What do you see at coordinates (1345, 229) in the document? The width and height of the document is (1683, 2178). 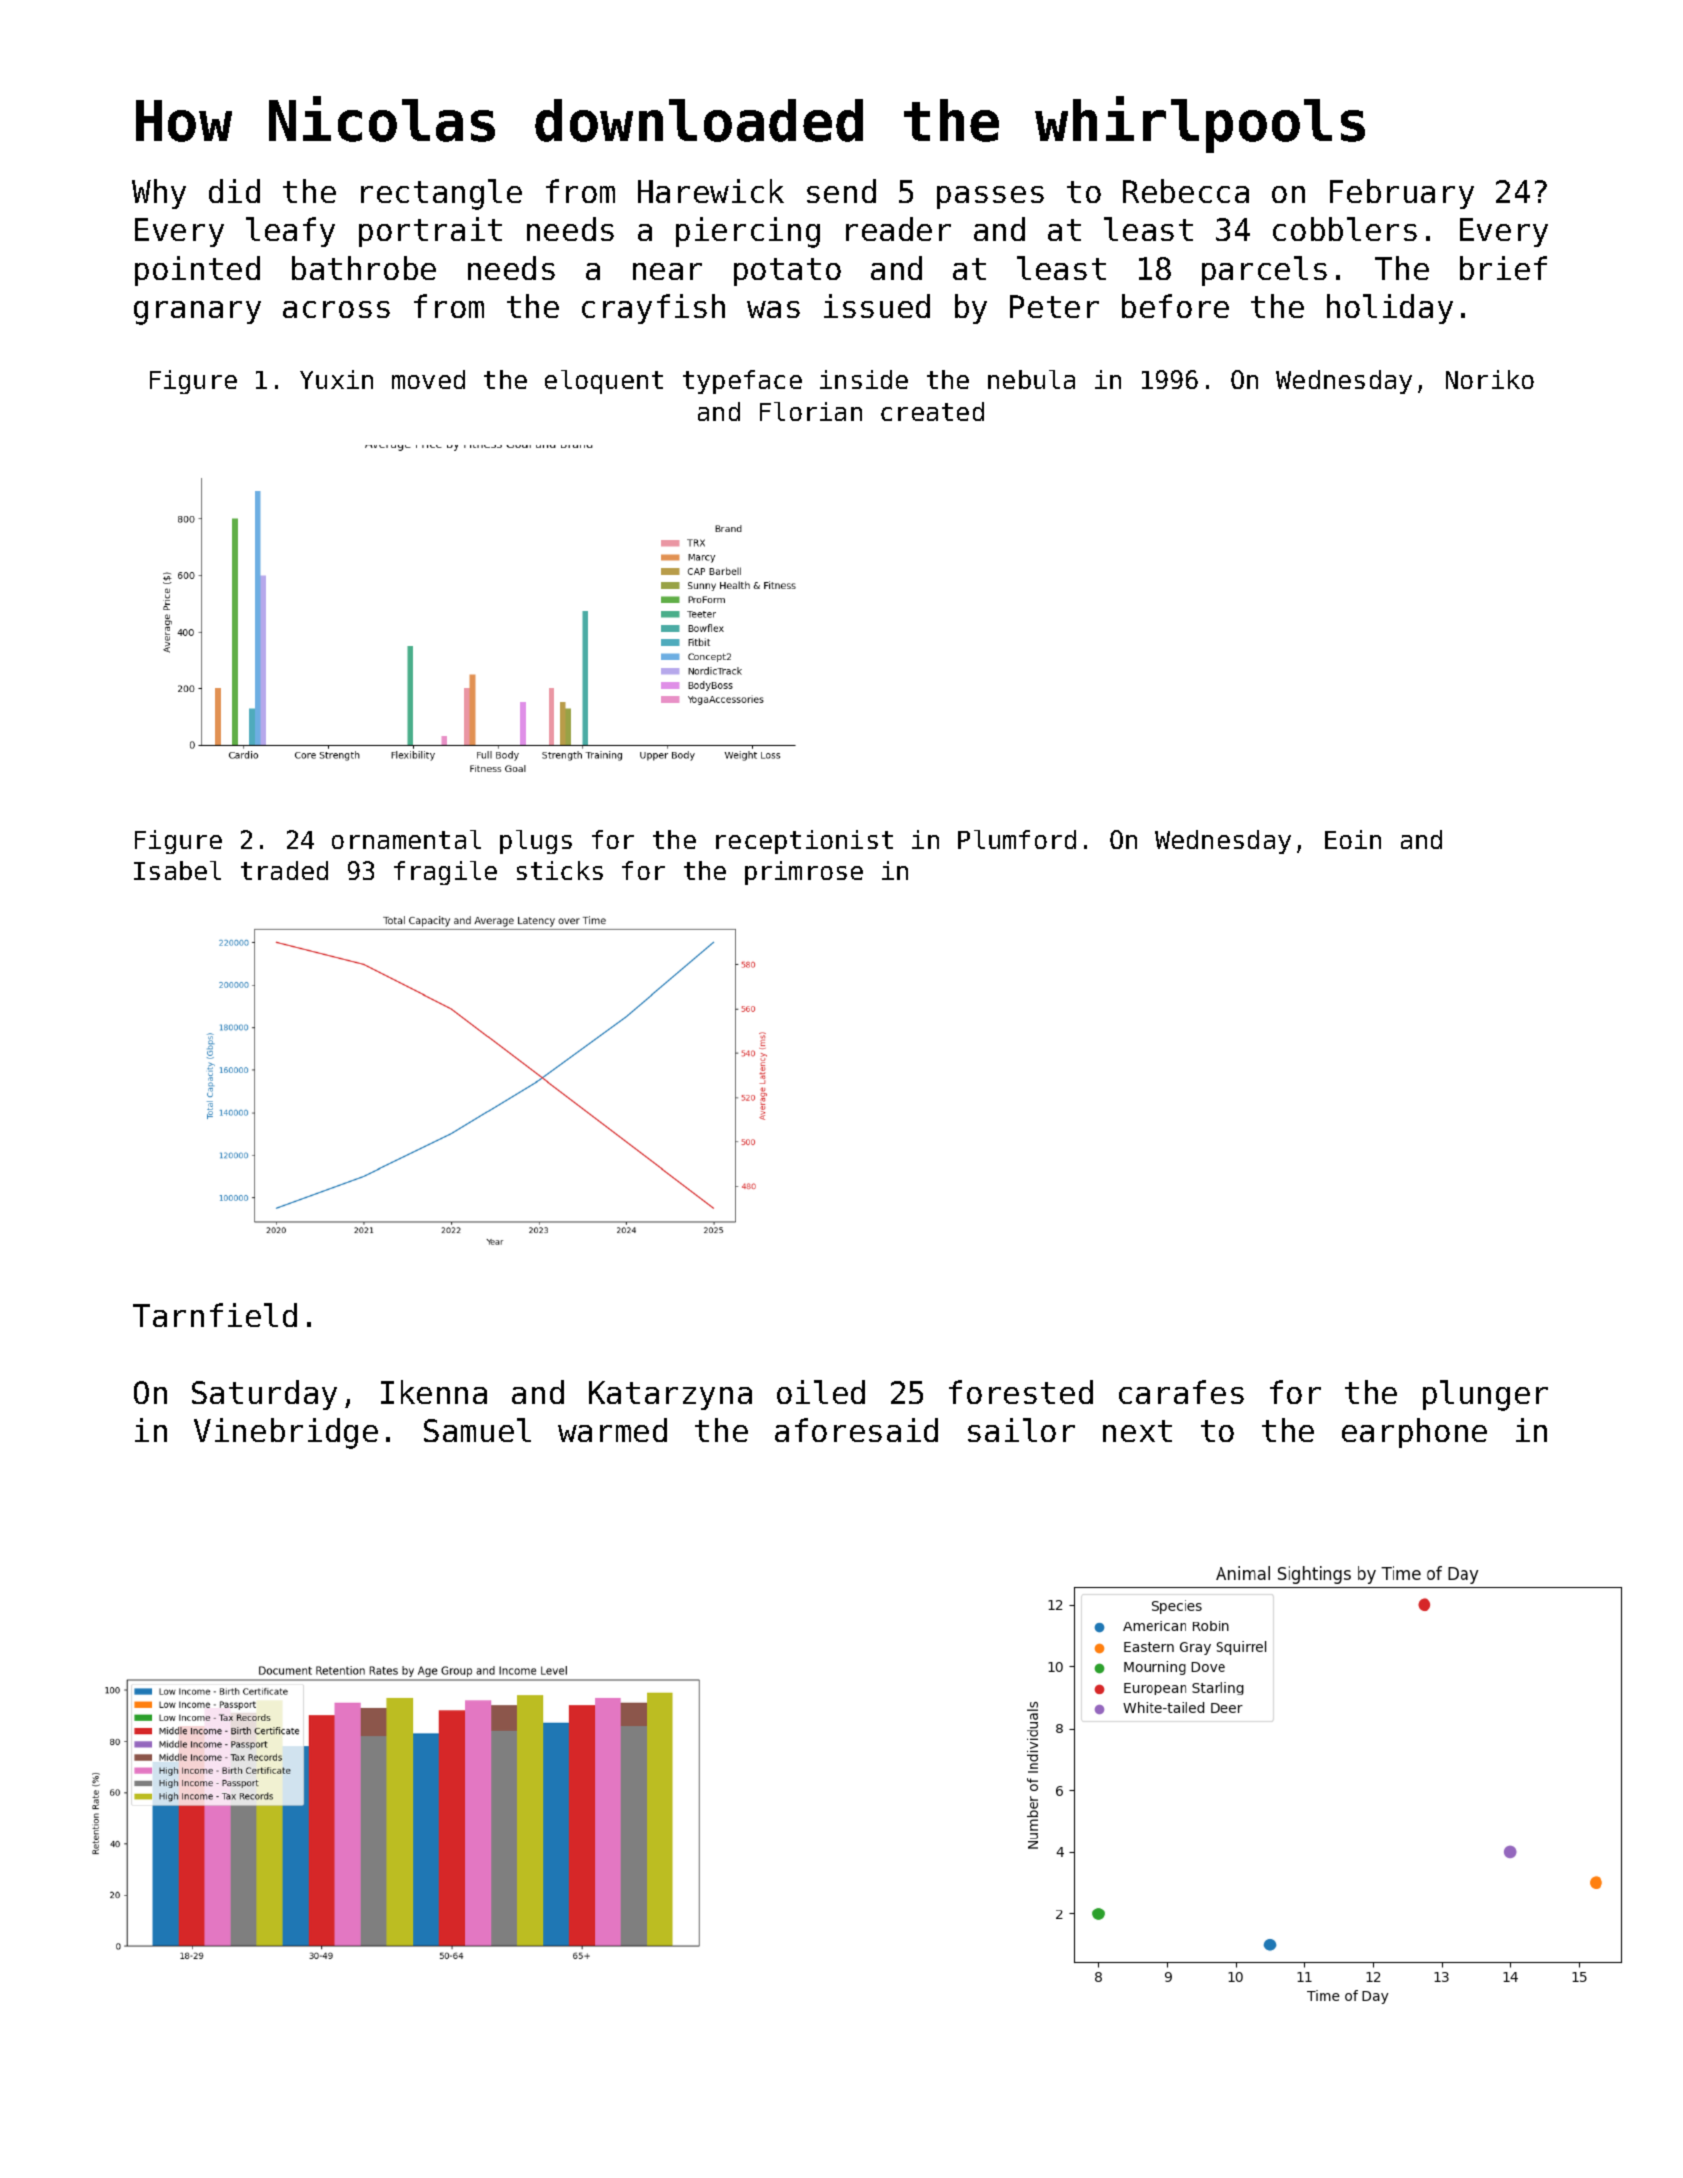 I see `cobblers` at bounding box center [1345, 229].
